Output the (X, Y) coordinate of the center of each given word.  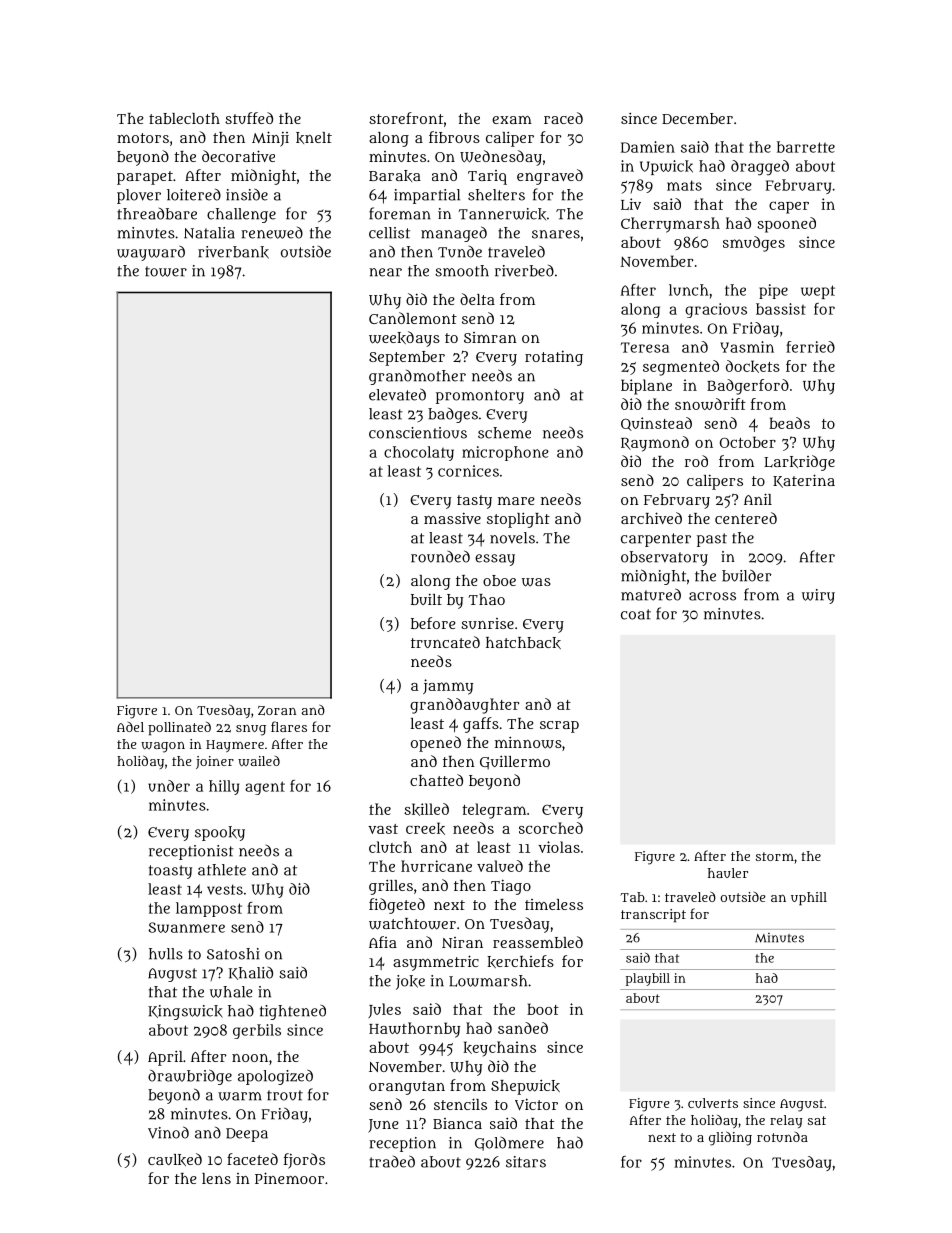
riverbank (233, 252)
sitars (526, 1162)
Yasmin (747, 347)
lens (216, 1178)
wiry (818, 596)
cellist (389, 233)
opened (436, 744)
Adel (130, 727)
